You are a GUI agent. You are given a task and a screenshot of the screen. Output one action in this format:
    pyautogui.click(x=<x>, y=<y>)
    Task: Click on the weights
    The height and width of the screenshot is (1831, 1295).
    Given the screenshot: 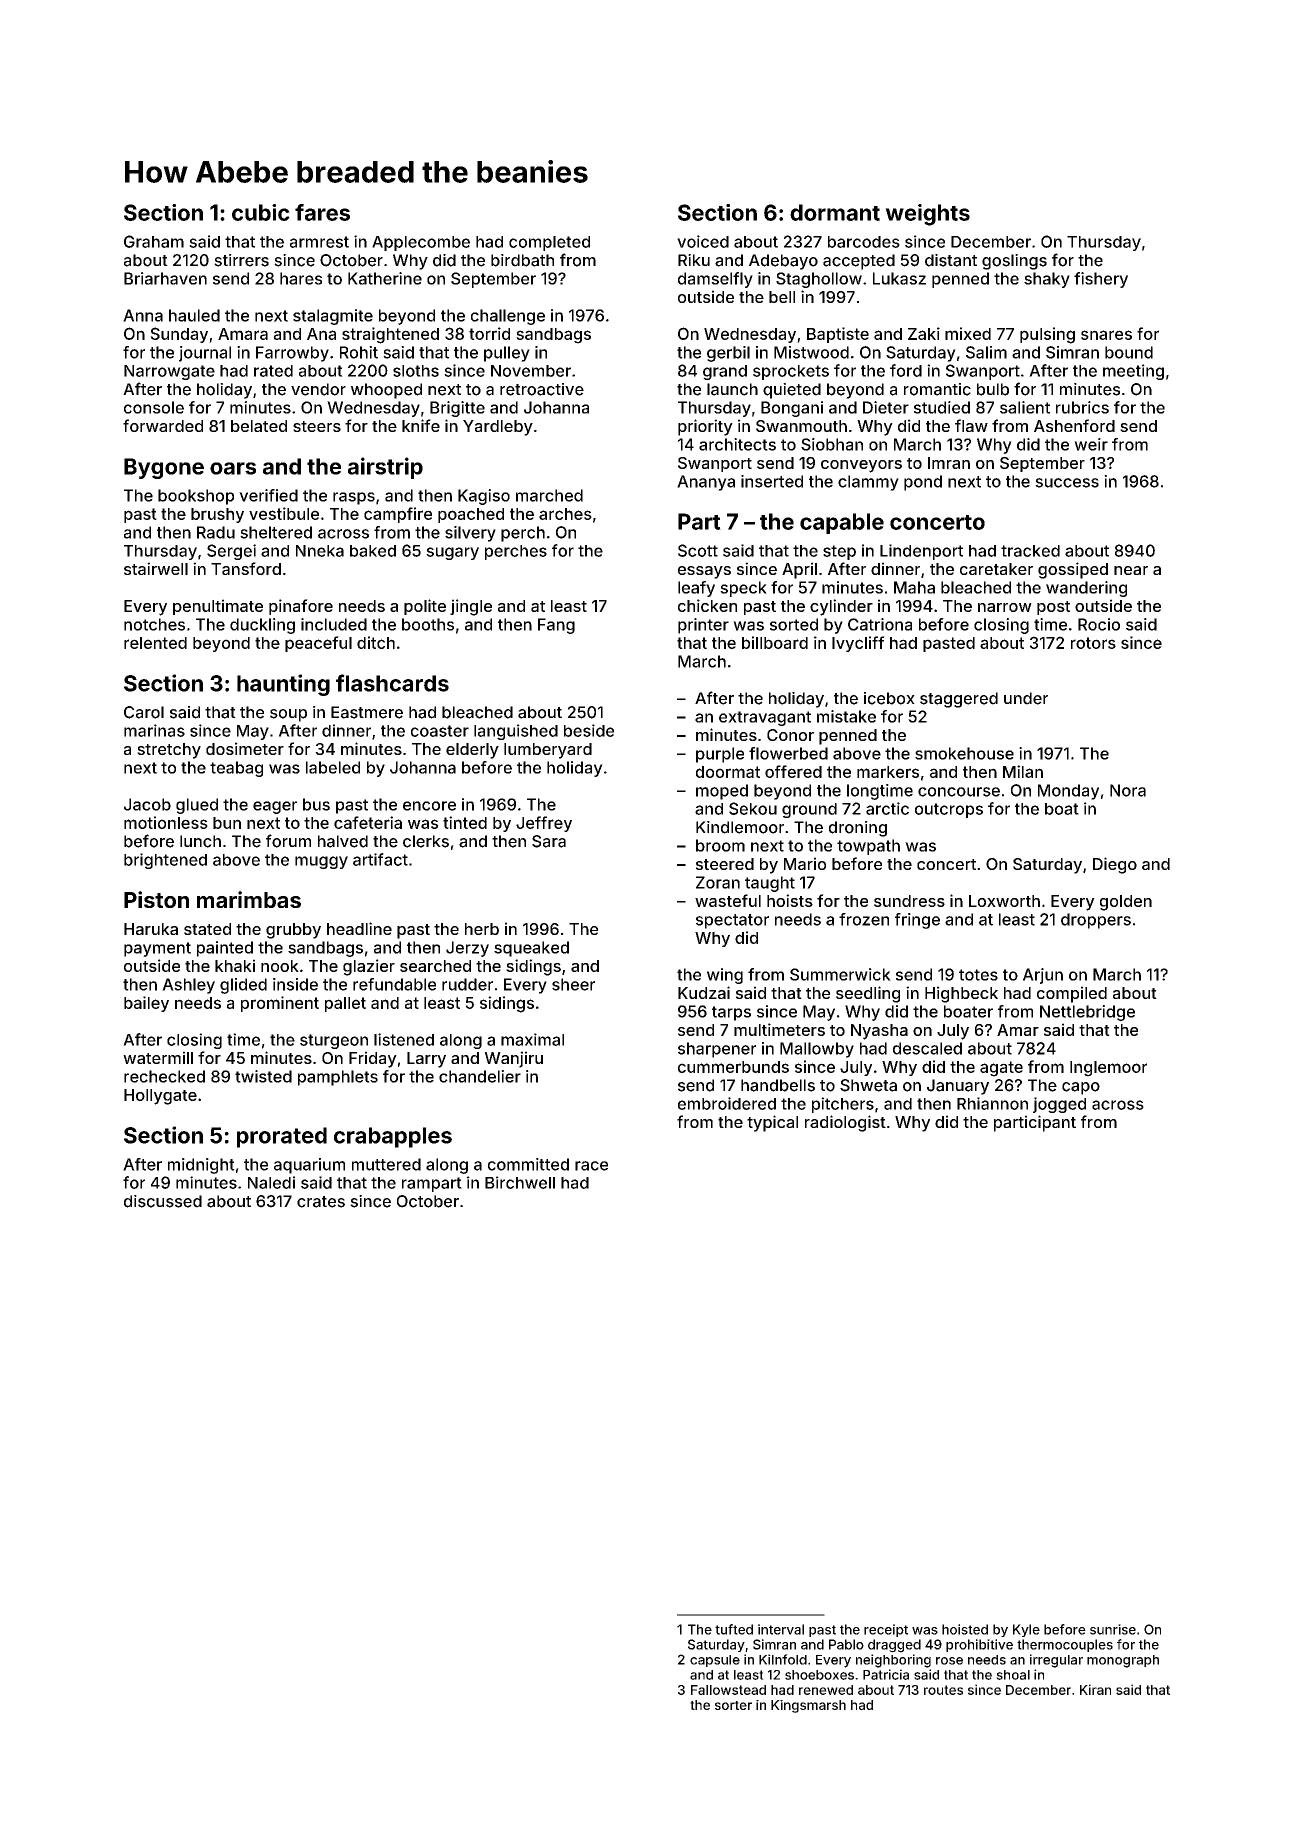 What is the action you would take?
    pyautogui.click(x=927, y=215)
